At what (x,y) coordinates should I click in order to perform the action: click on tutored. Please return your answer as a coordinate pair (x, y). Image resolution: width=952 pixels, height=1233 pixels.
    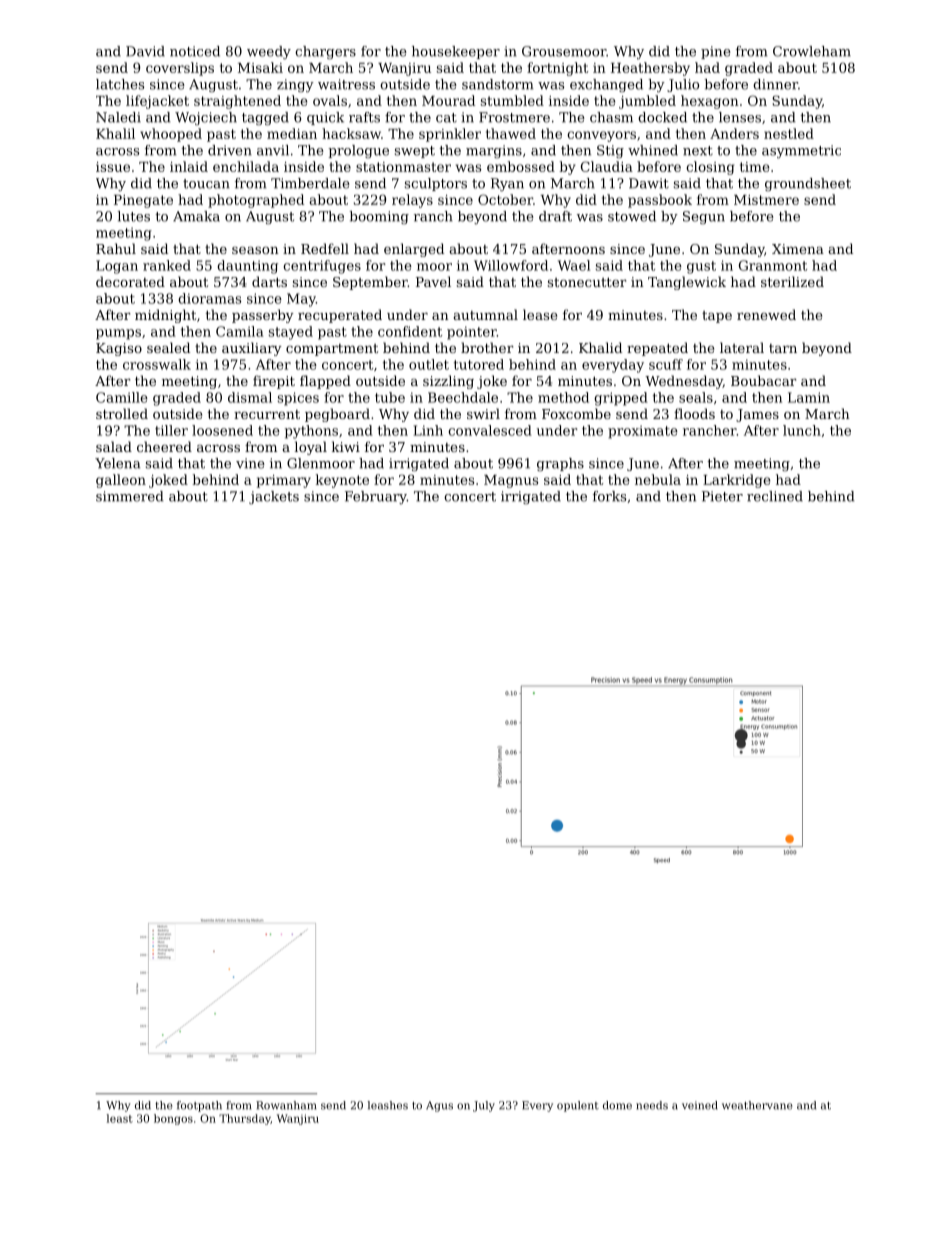
    Looking at the image, I should click on (479, 364).
